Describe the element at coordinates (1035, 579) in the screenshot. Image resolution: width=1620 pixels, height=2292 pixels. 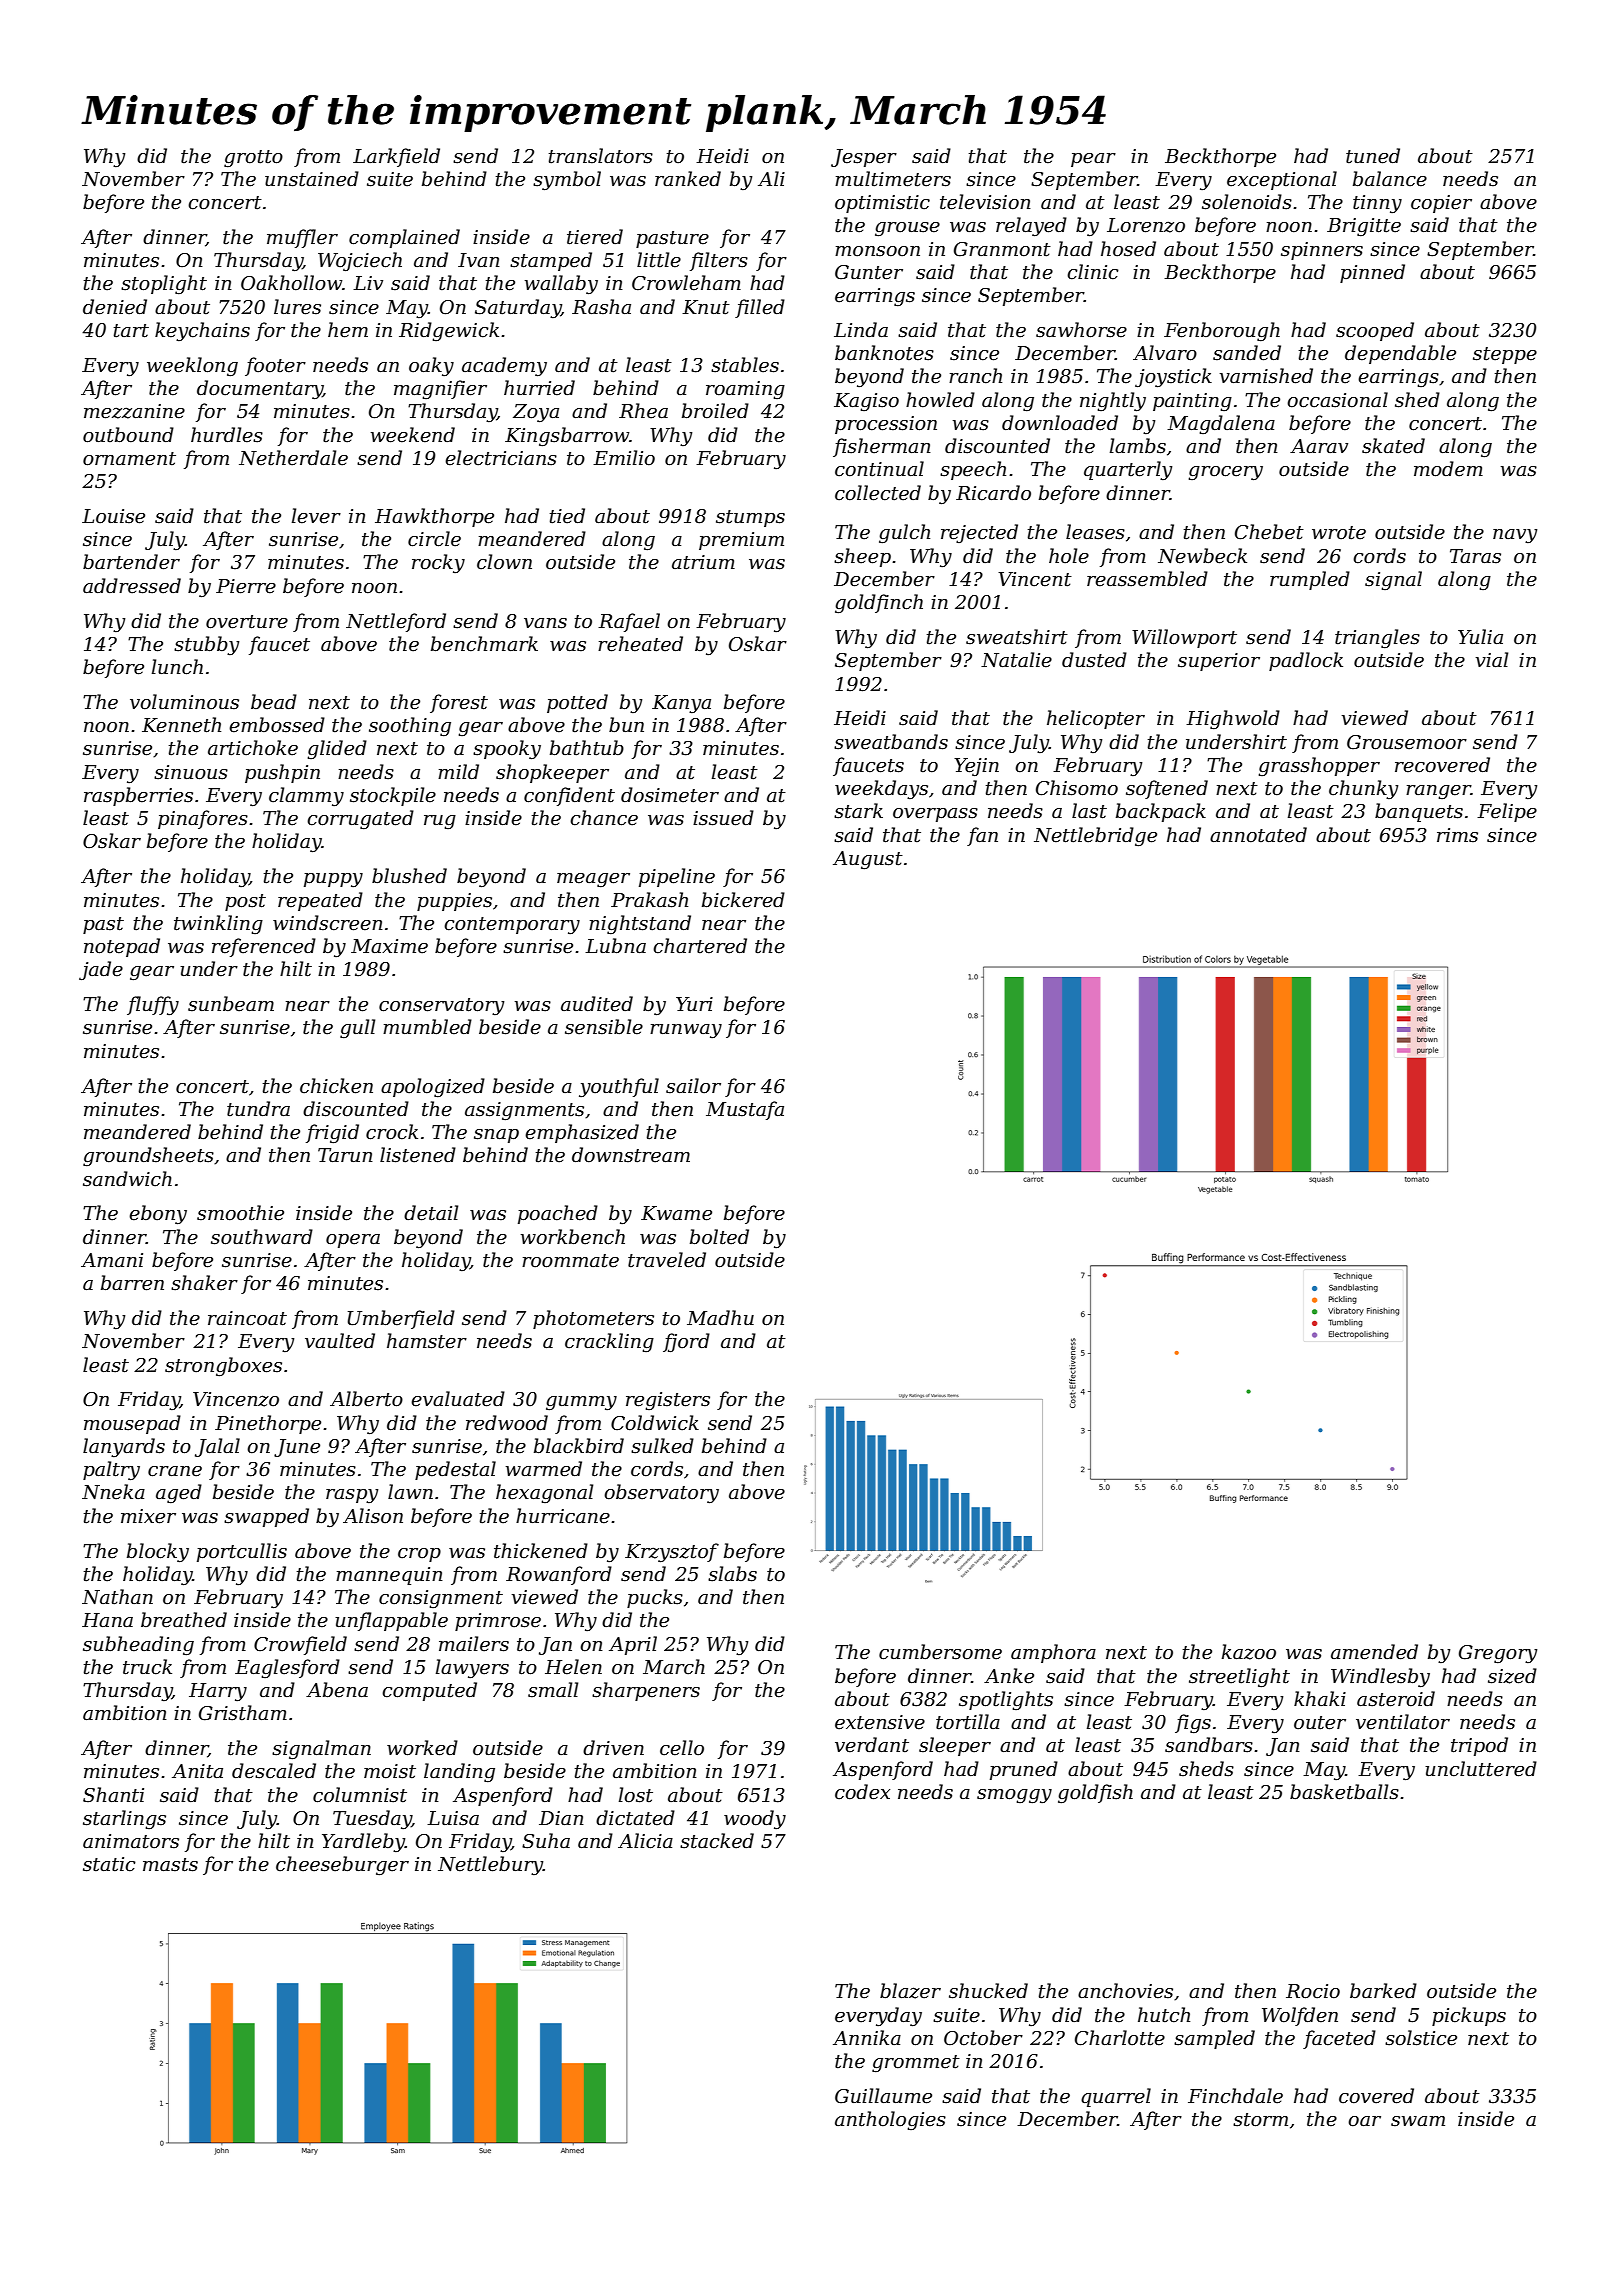
I see `Vincent` at that location.
